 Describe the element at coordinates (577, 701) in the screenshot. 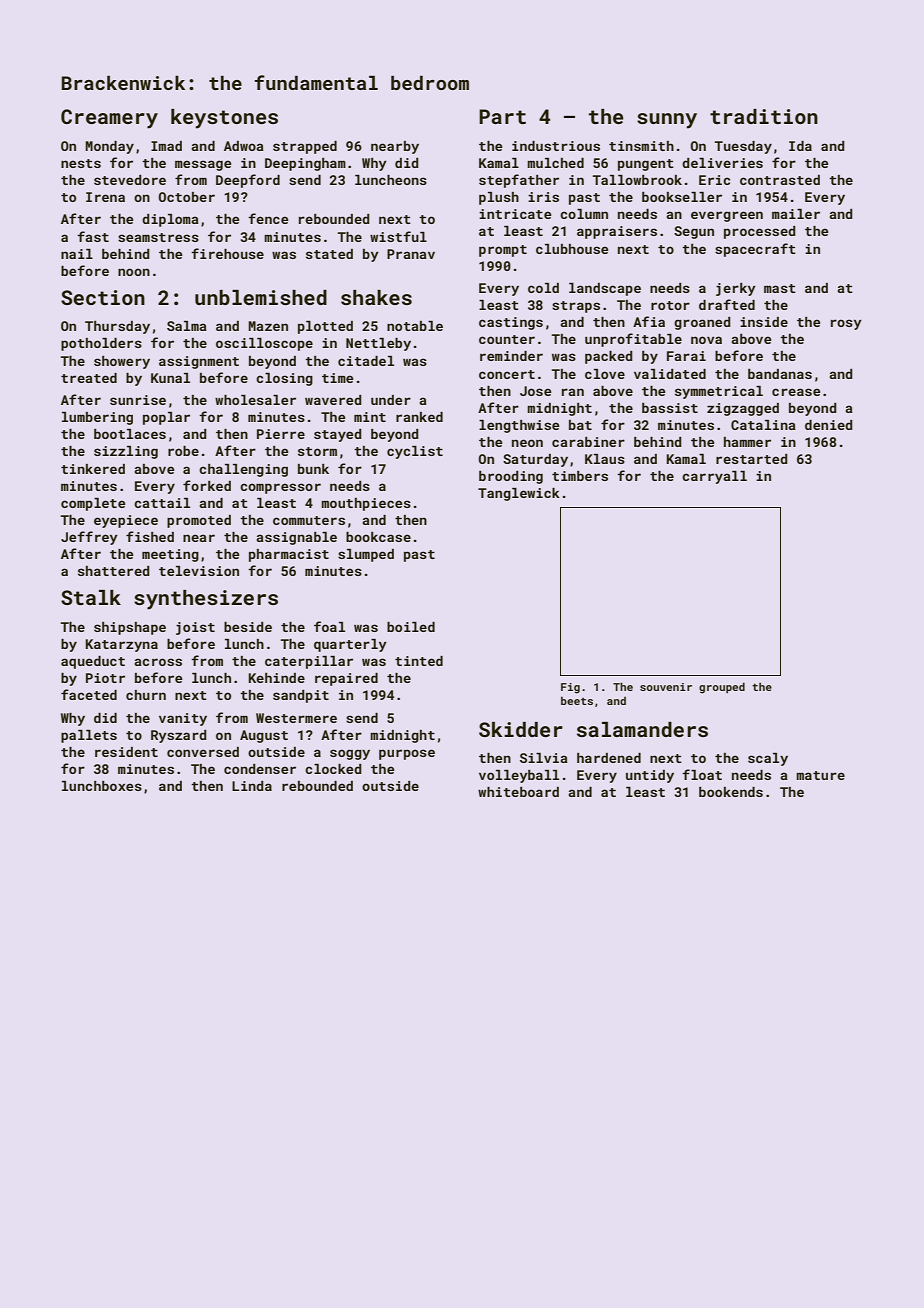

I see `beets` at that location.
